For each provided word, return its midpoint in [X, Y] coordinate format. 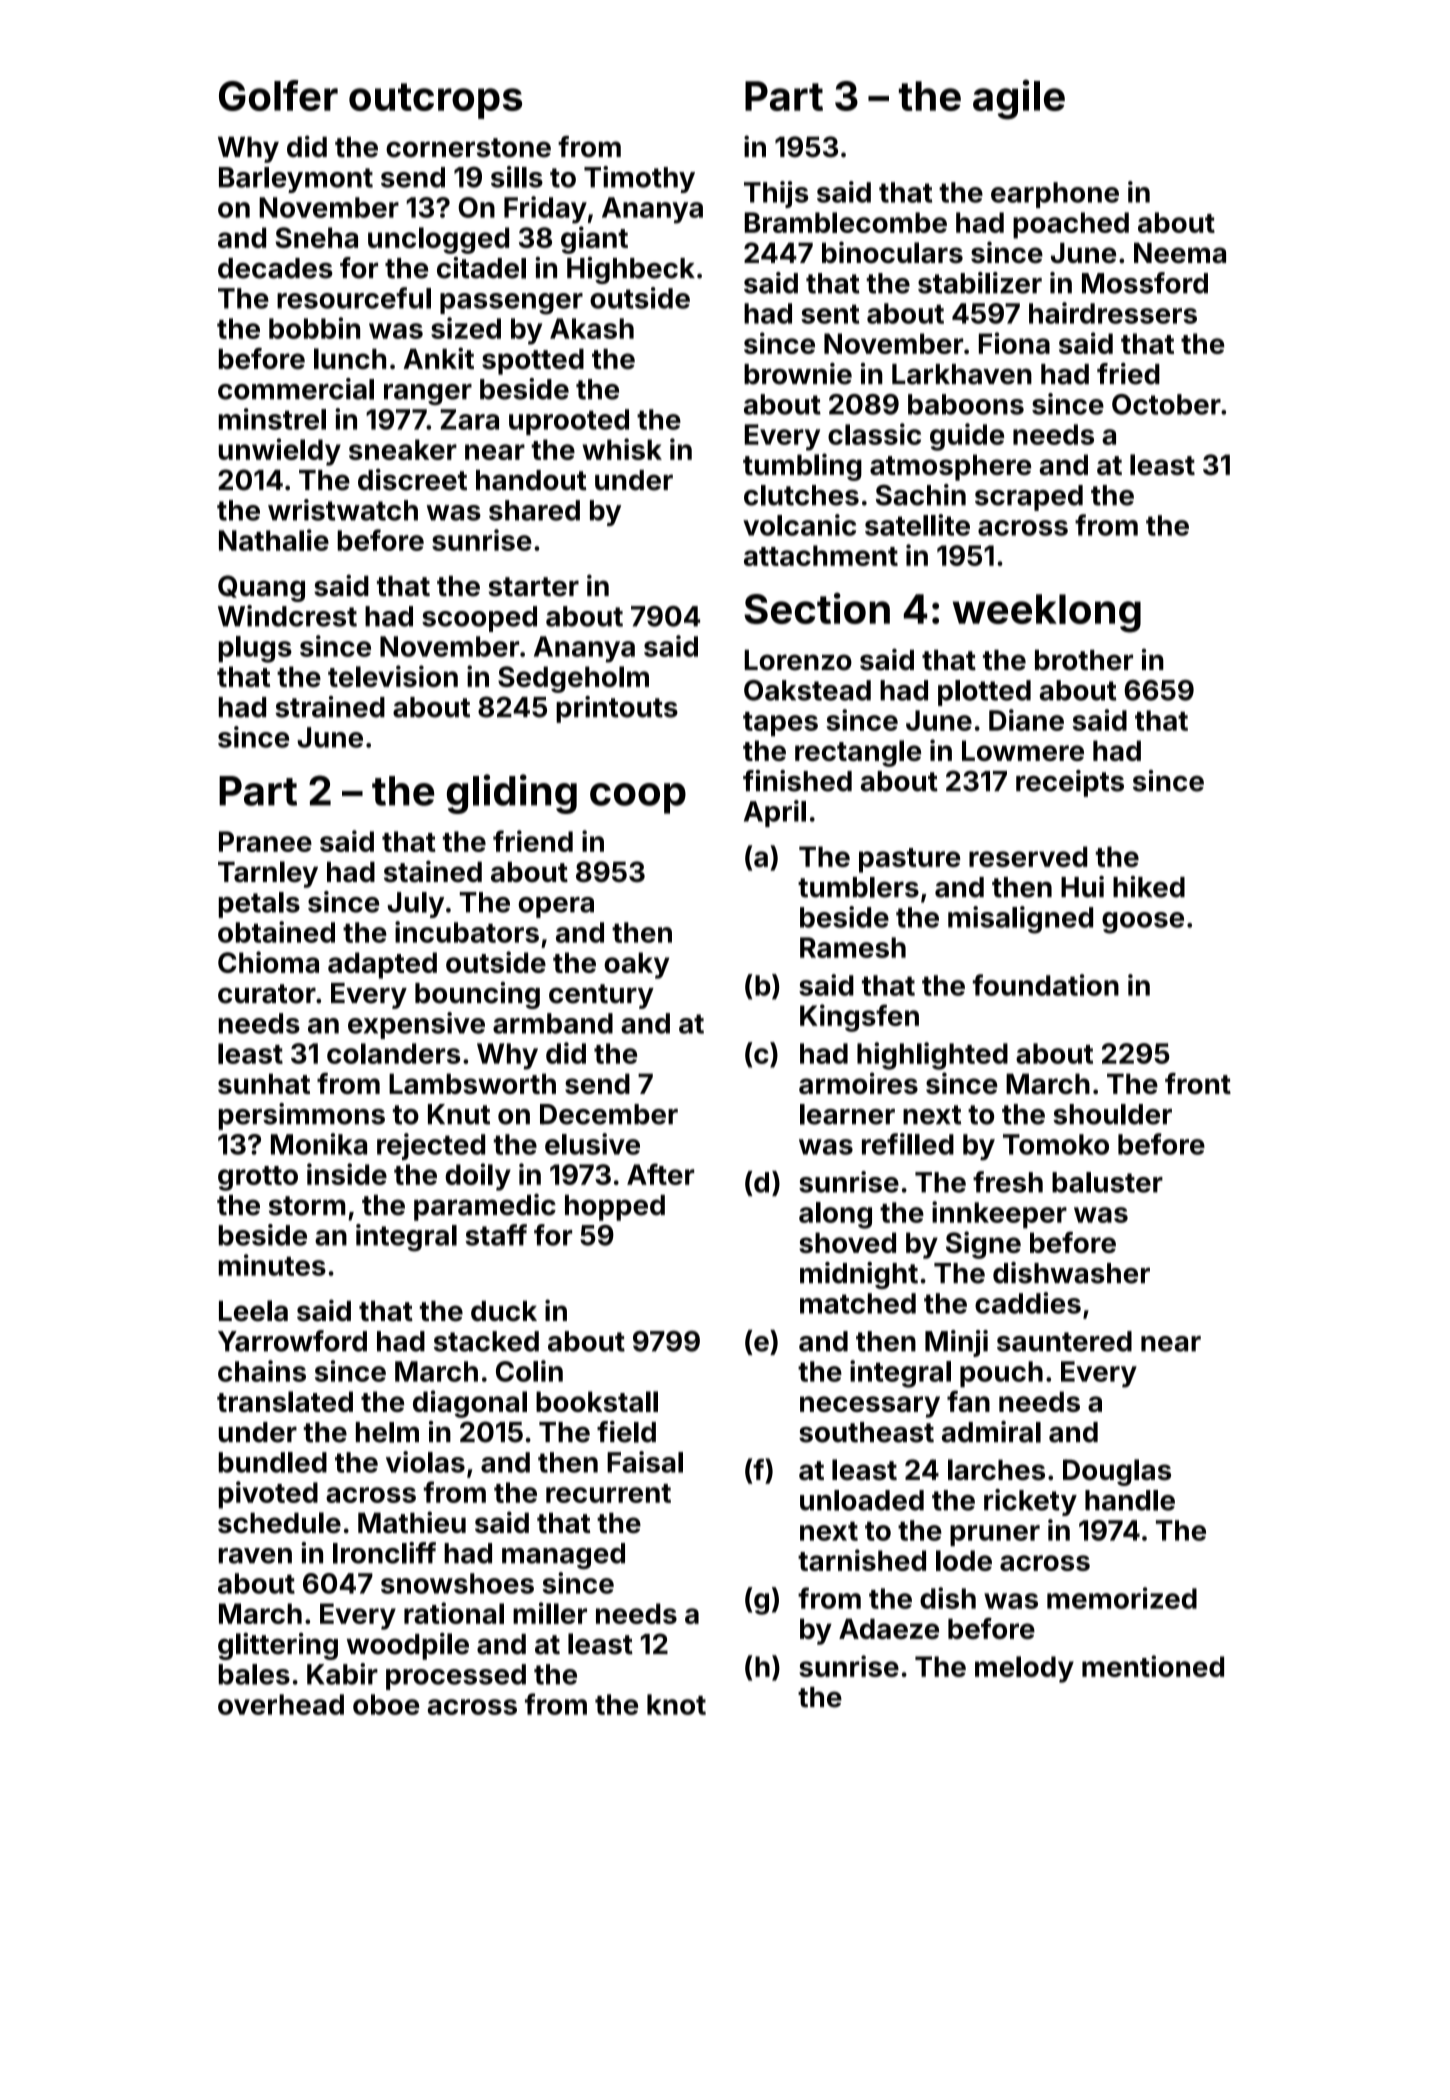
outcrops [435, 101]
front [1198, 1083]
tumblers [858, 887]
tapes [780, 724]
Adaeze [889, 1628]
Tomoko [1056, 1144]
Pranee [265, 841]
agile [1019, 100]
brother [1084, 660]
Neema [1180, 253]
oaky [637, 965]
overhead [281, 1704]
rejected [431, 1146]
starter [533, 587]
